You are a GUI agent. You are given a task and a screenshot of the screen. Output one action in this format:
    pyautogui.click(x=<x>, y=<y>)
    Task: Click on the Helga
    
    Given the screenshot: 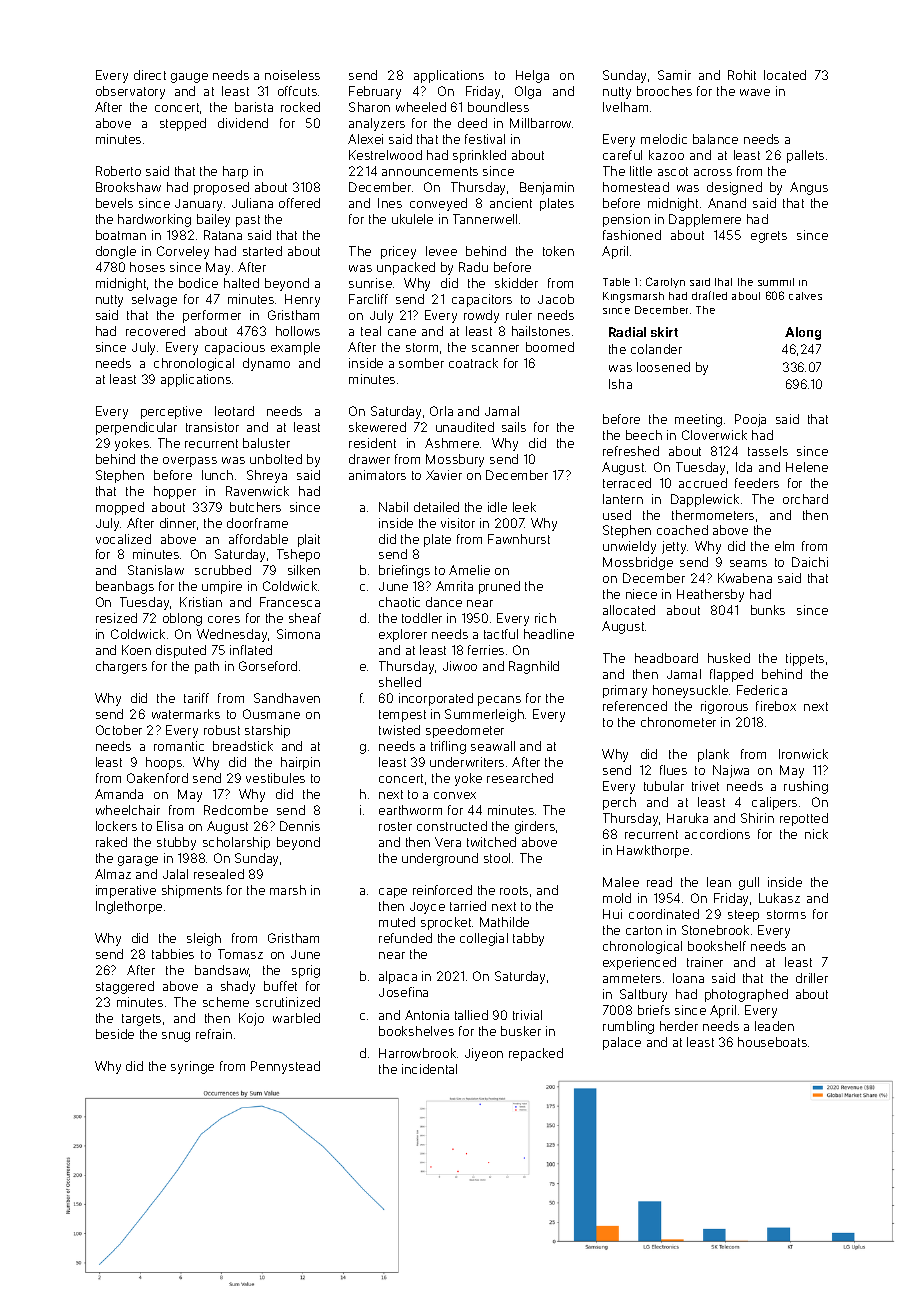 What is the action you would take?
    pyautogui.click(x=532, y=76)
